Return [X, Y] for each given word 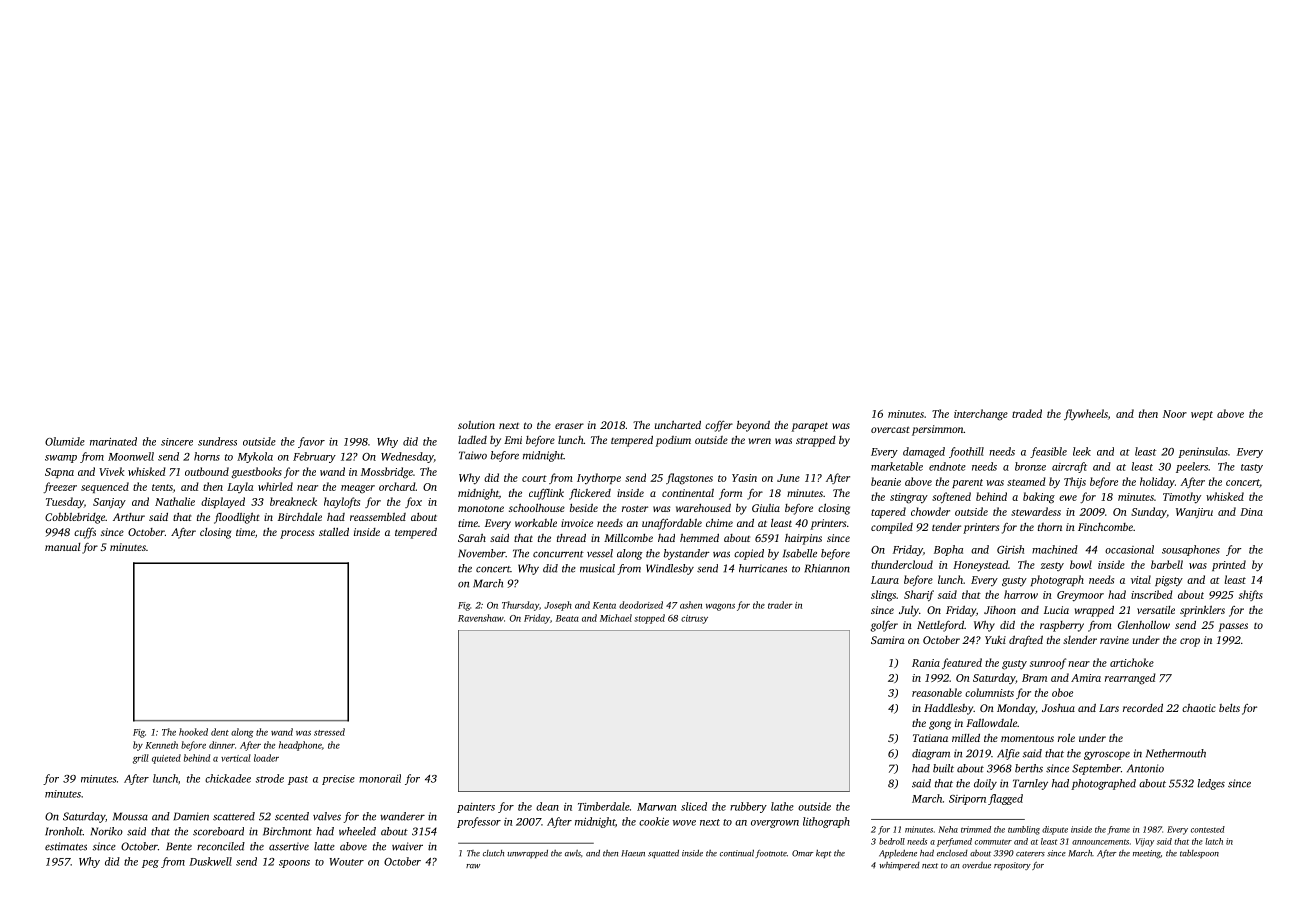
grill [141, 759]
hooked [193, 732]
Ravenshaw [481, 618]
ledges [1211, 784]
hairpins [803, 539]
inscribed [1152, 594]
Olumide [65, 441]
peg [150, 864]
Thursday [520, 606]
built [943, 768]
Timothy [1182, 498]
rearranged [1130, 679]
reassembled [378, 517]
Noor [1175, 414]
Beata [567, 618]
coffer [719, 426]
